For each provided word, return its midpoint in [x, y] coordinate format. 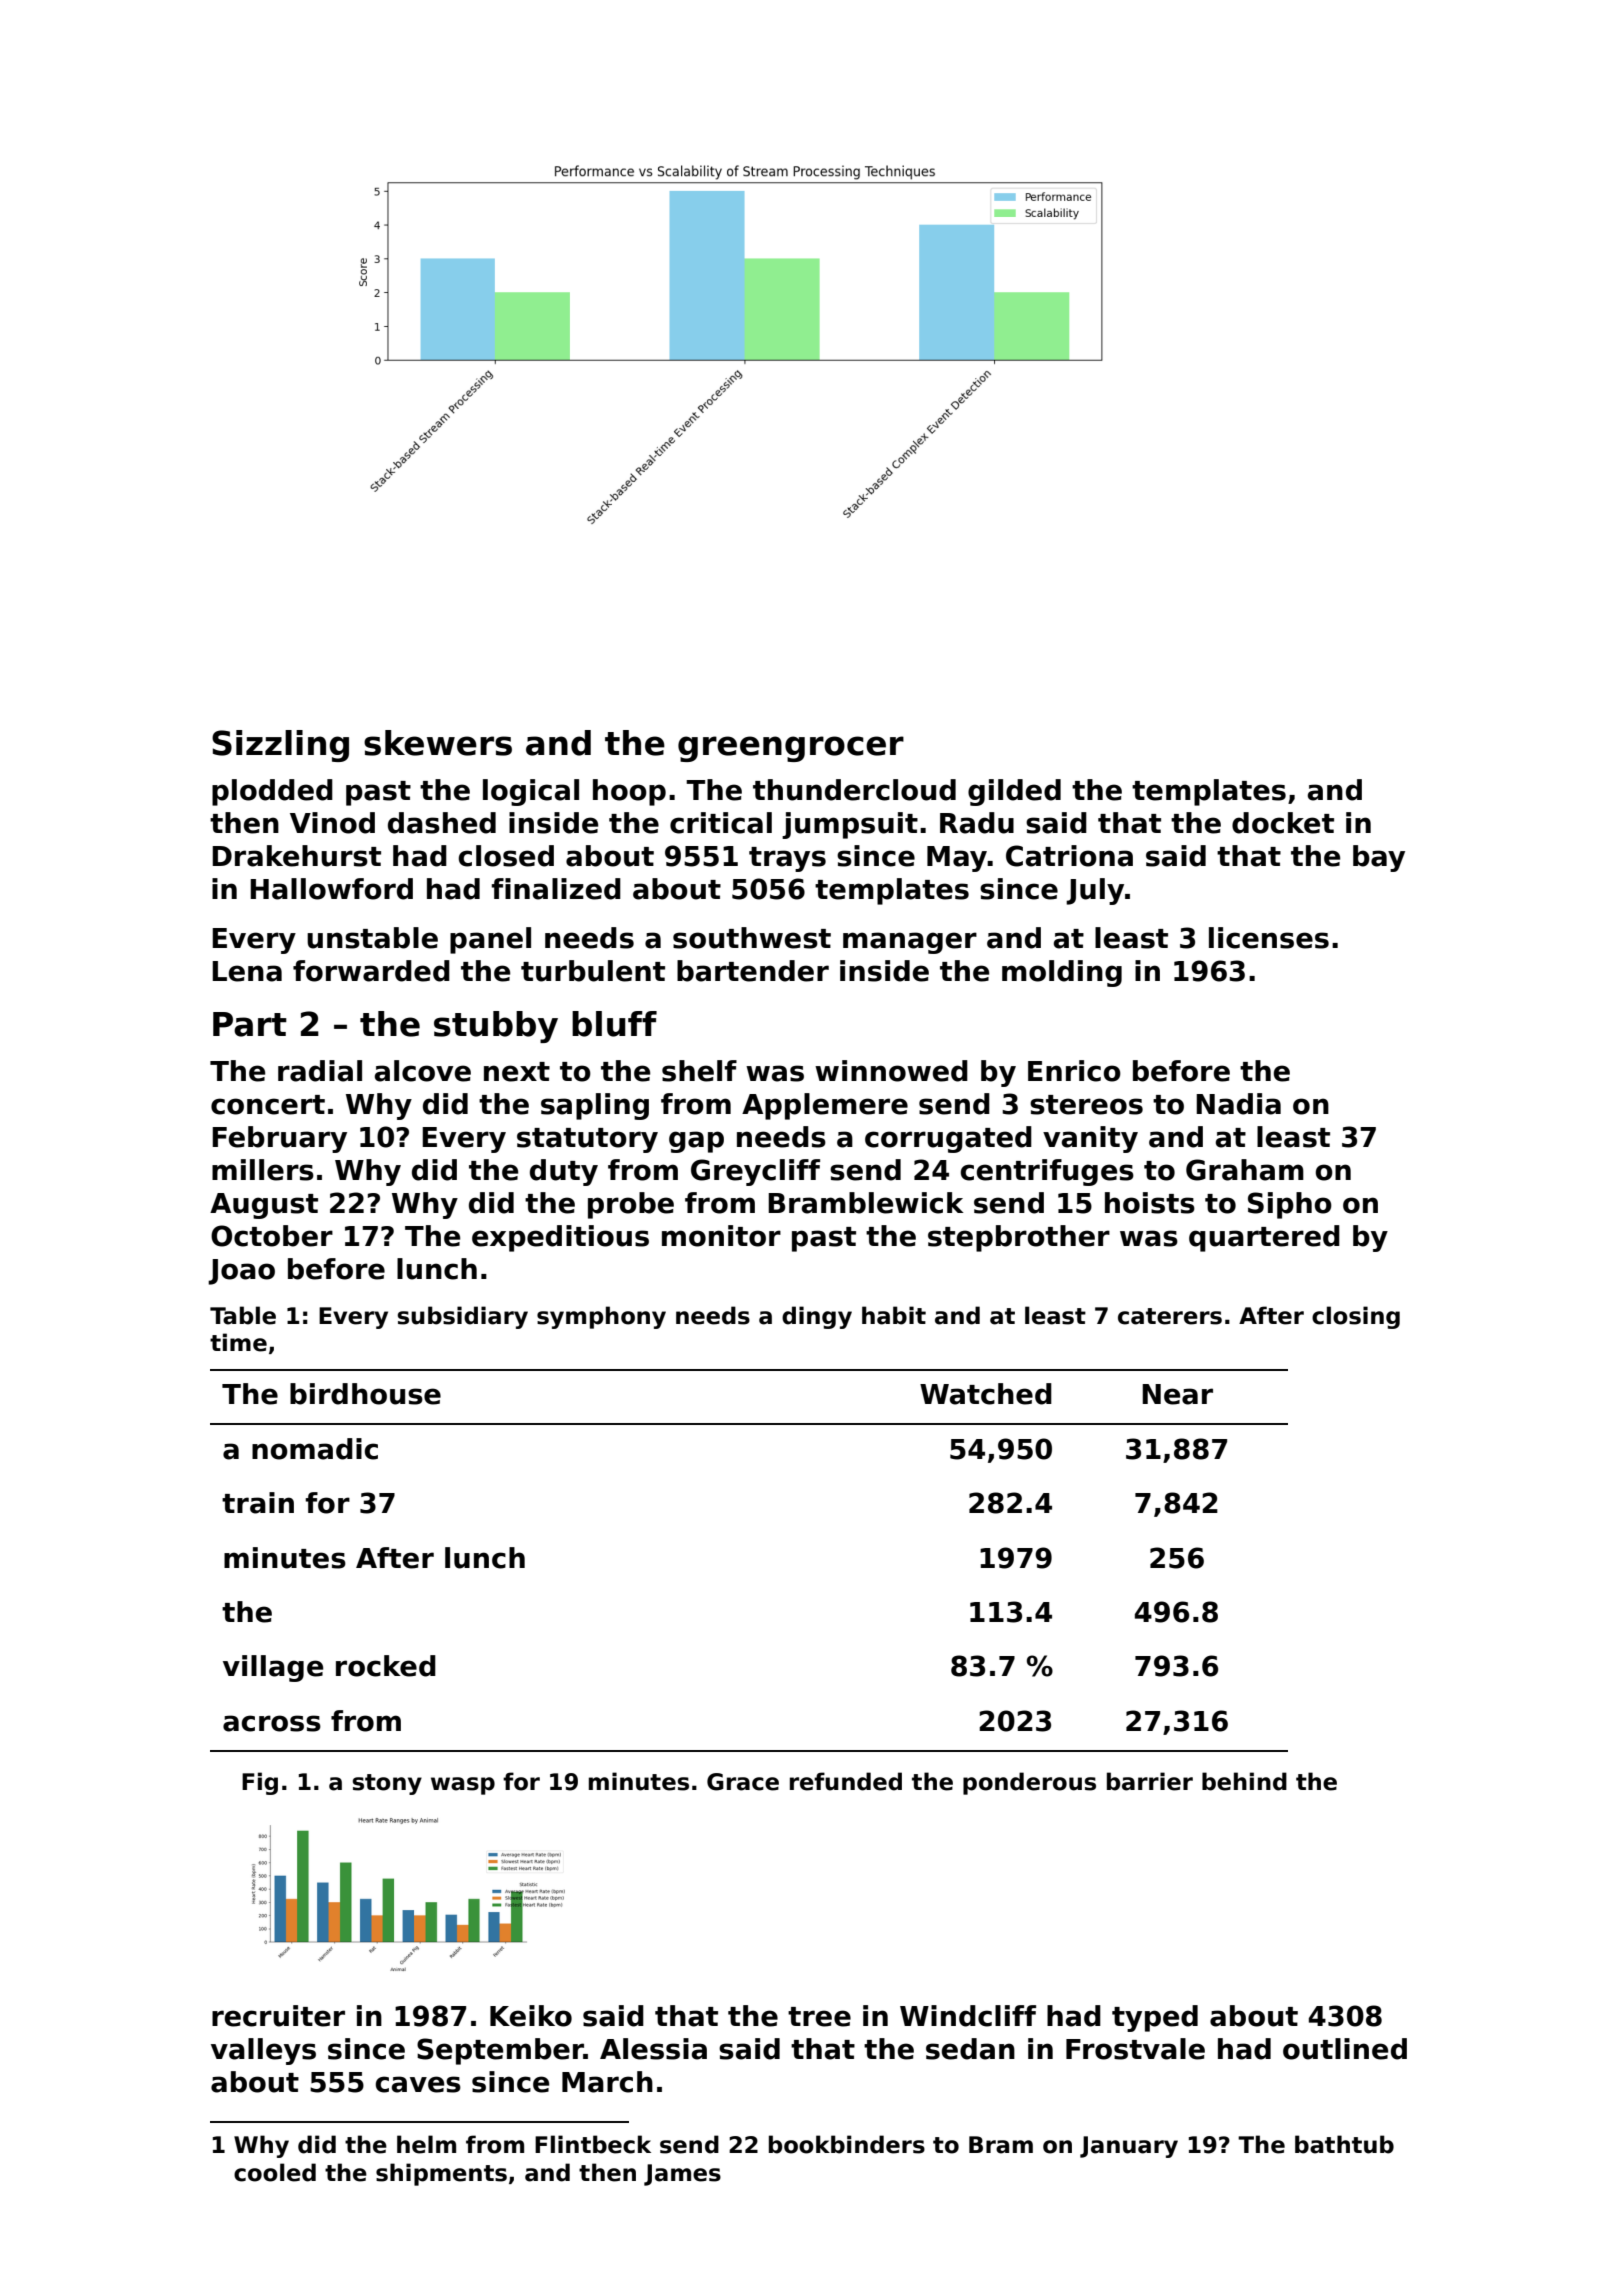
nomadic [315, 1449]
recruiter [278, 2016]
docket [1283, 823]
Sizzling [280, 746]
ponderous [1029, 1783]
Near [1177, 1394]
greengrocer [791, 749]
